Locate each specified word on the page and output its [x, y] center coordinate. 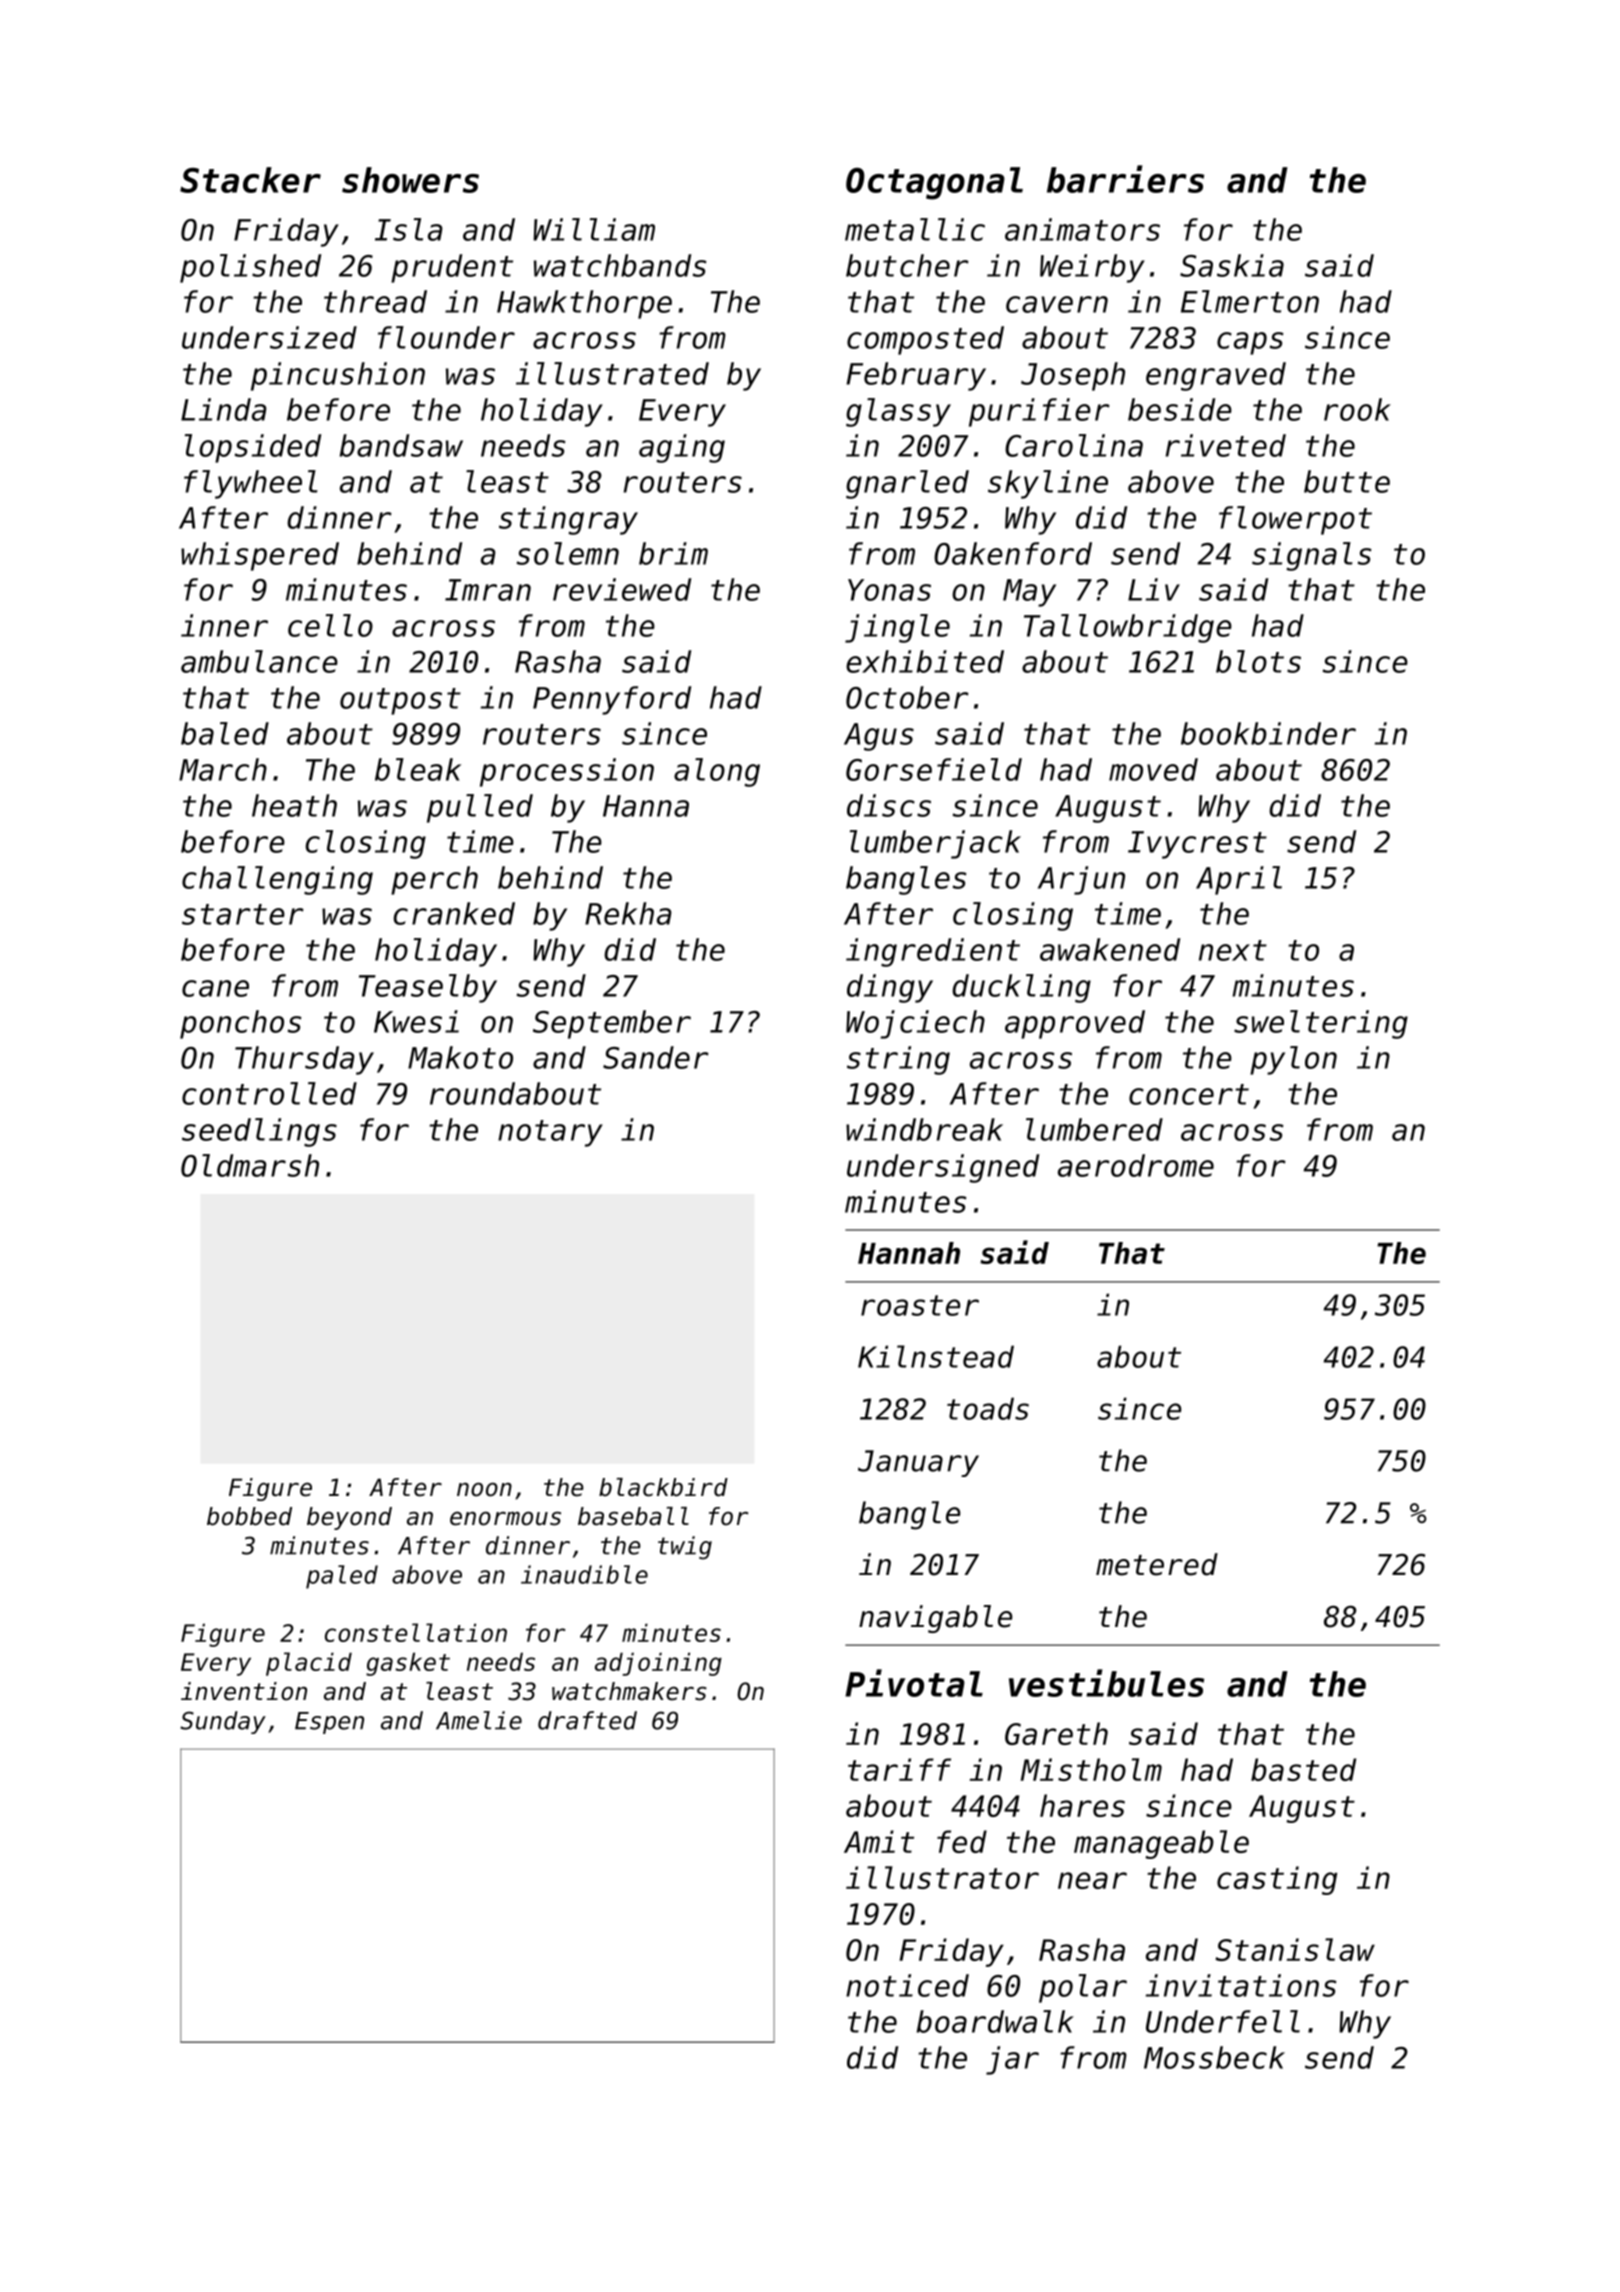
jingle [897, 628]
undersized [269, 337]
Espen [329, 1723]
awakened [1110, 949]
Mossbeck [1214, 2057]
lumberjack [935, 844]
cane [215, 988]
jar [1012, 2060]
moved [1153, 769]
